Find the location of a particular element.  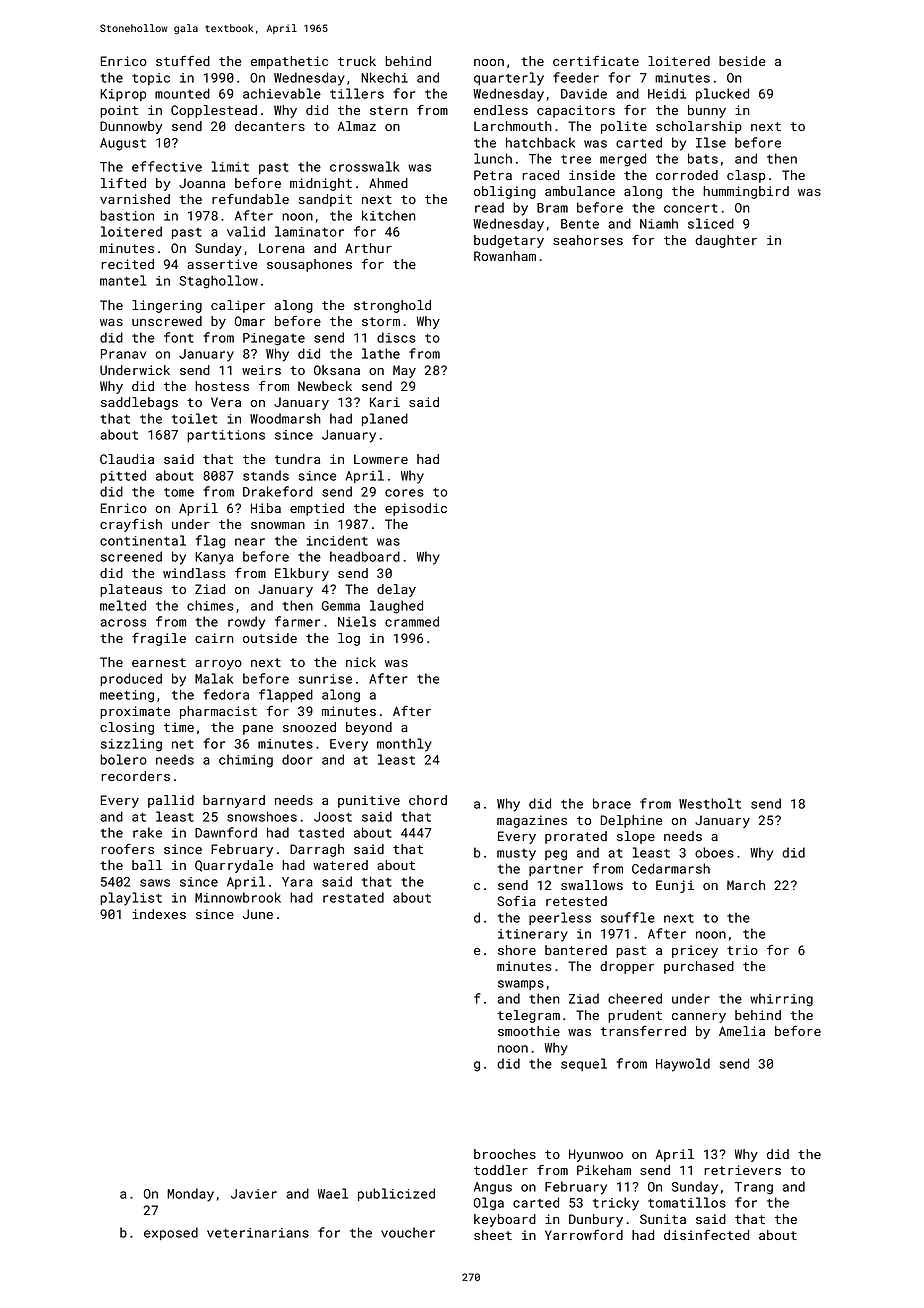

crammed is located at coordinates (412, 621).
